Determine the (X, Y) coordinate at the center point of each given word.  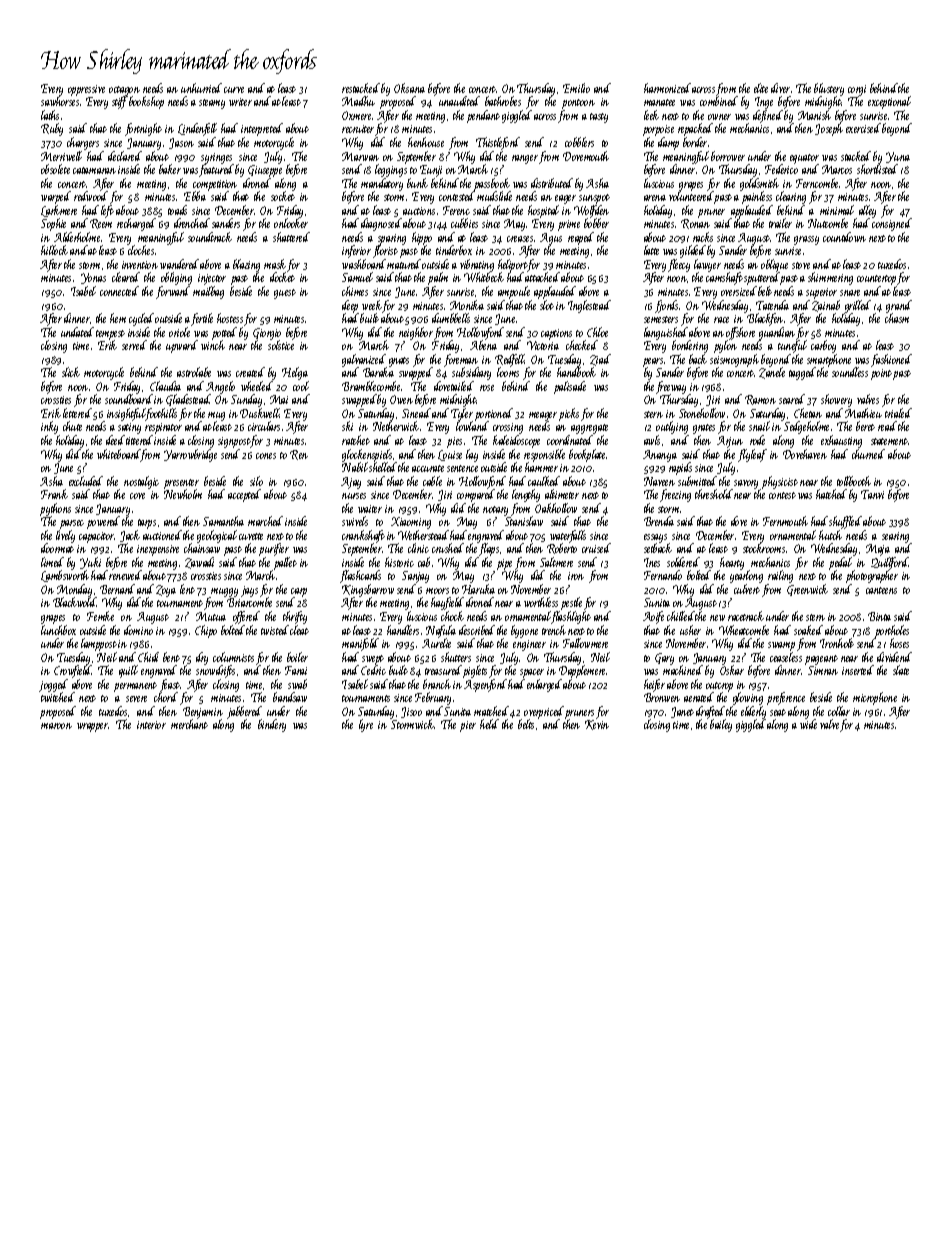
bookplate (588, 455)
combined (719, 101)
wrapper (93, 727)
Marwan (360, 156)
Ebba (195, 196)
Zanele (772, 373)
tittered (140, 440)
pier (468, 726)
